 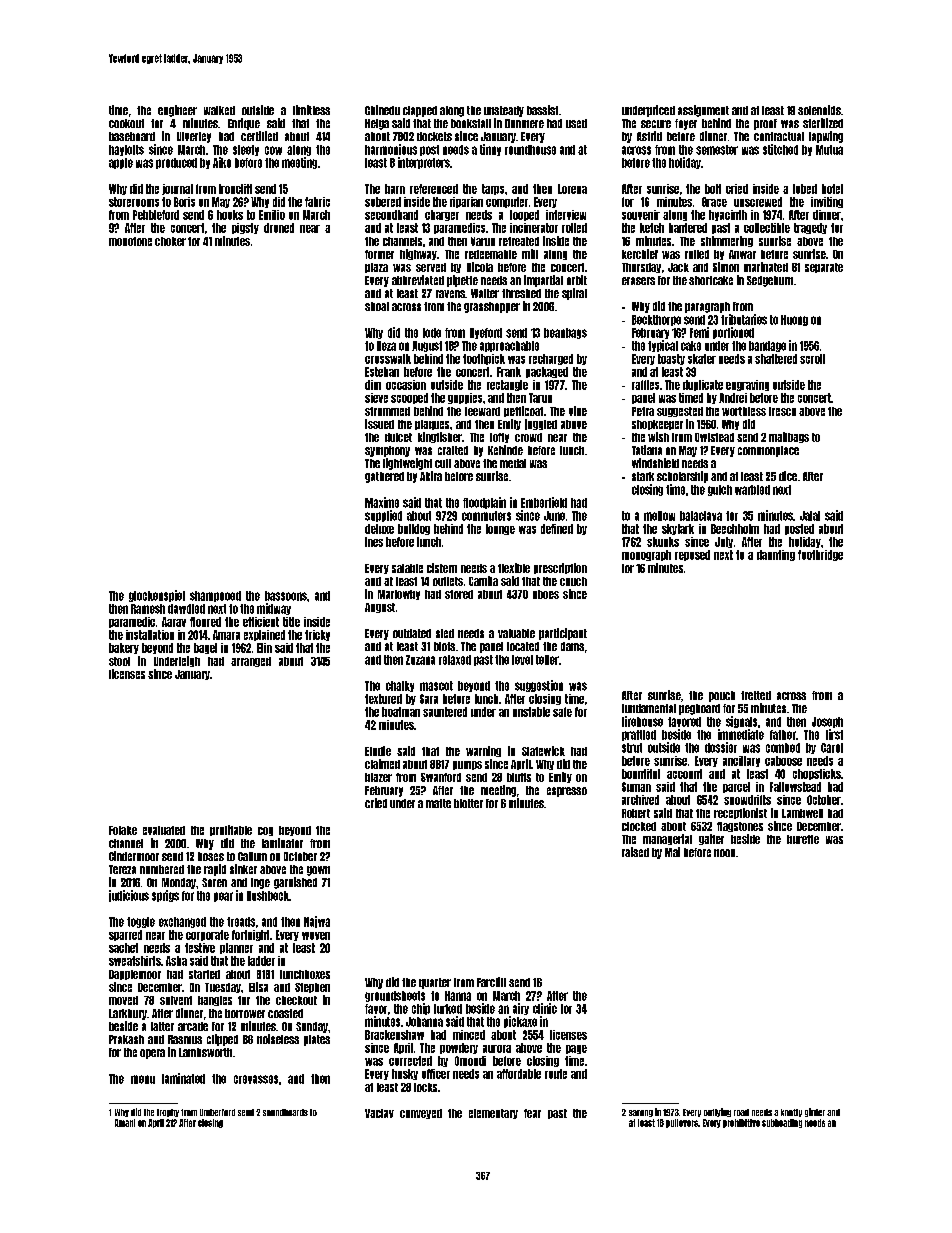 I want to click on pumps, so click(x=467, y=765).
